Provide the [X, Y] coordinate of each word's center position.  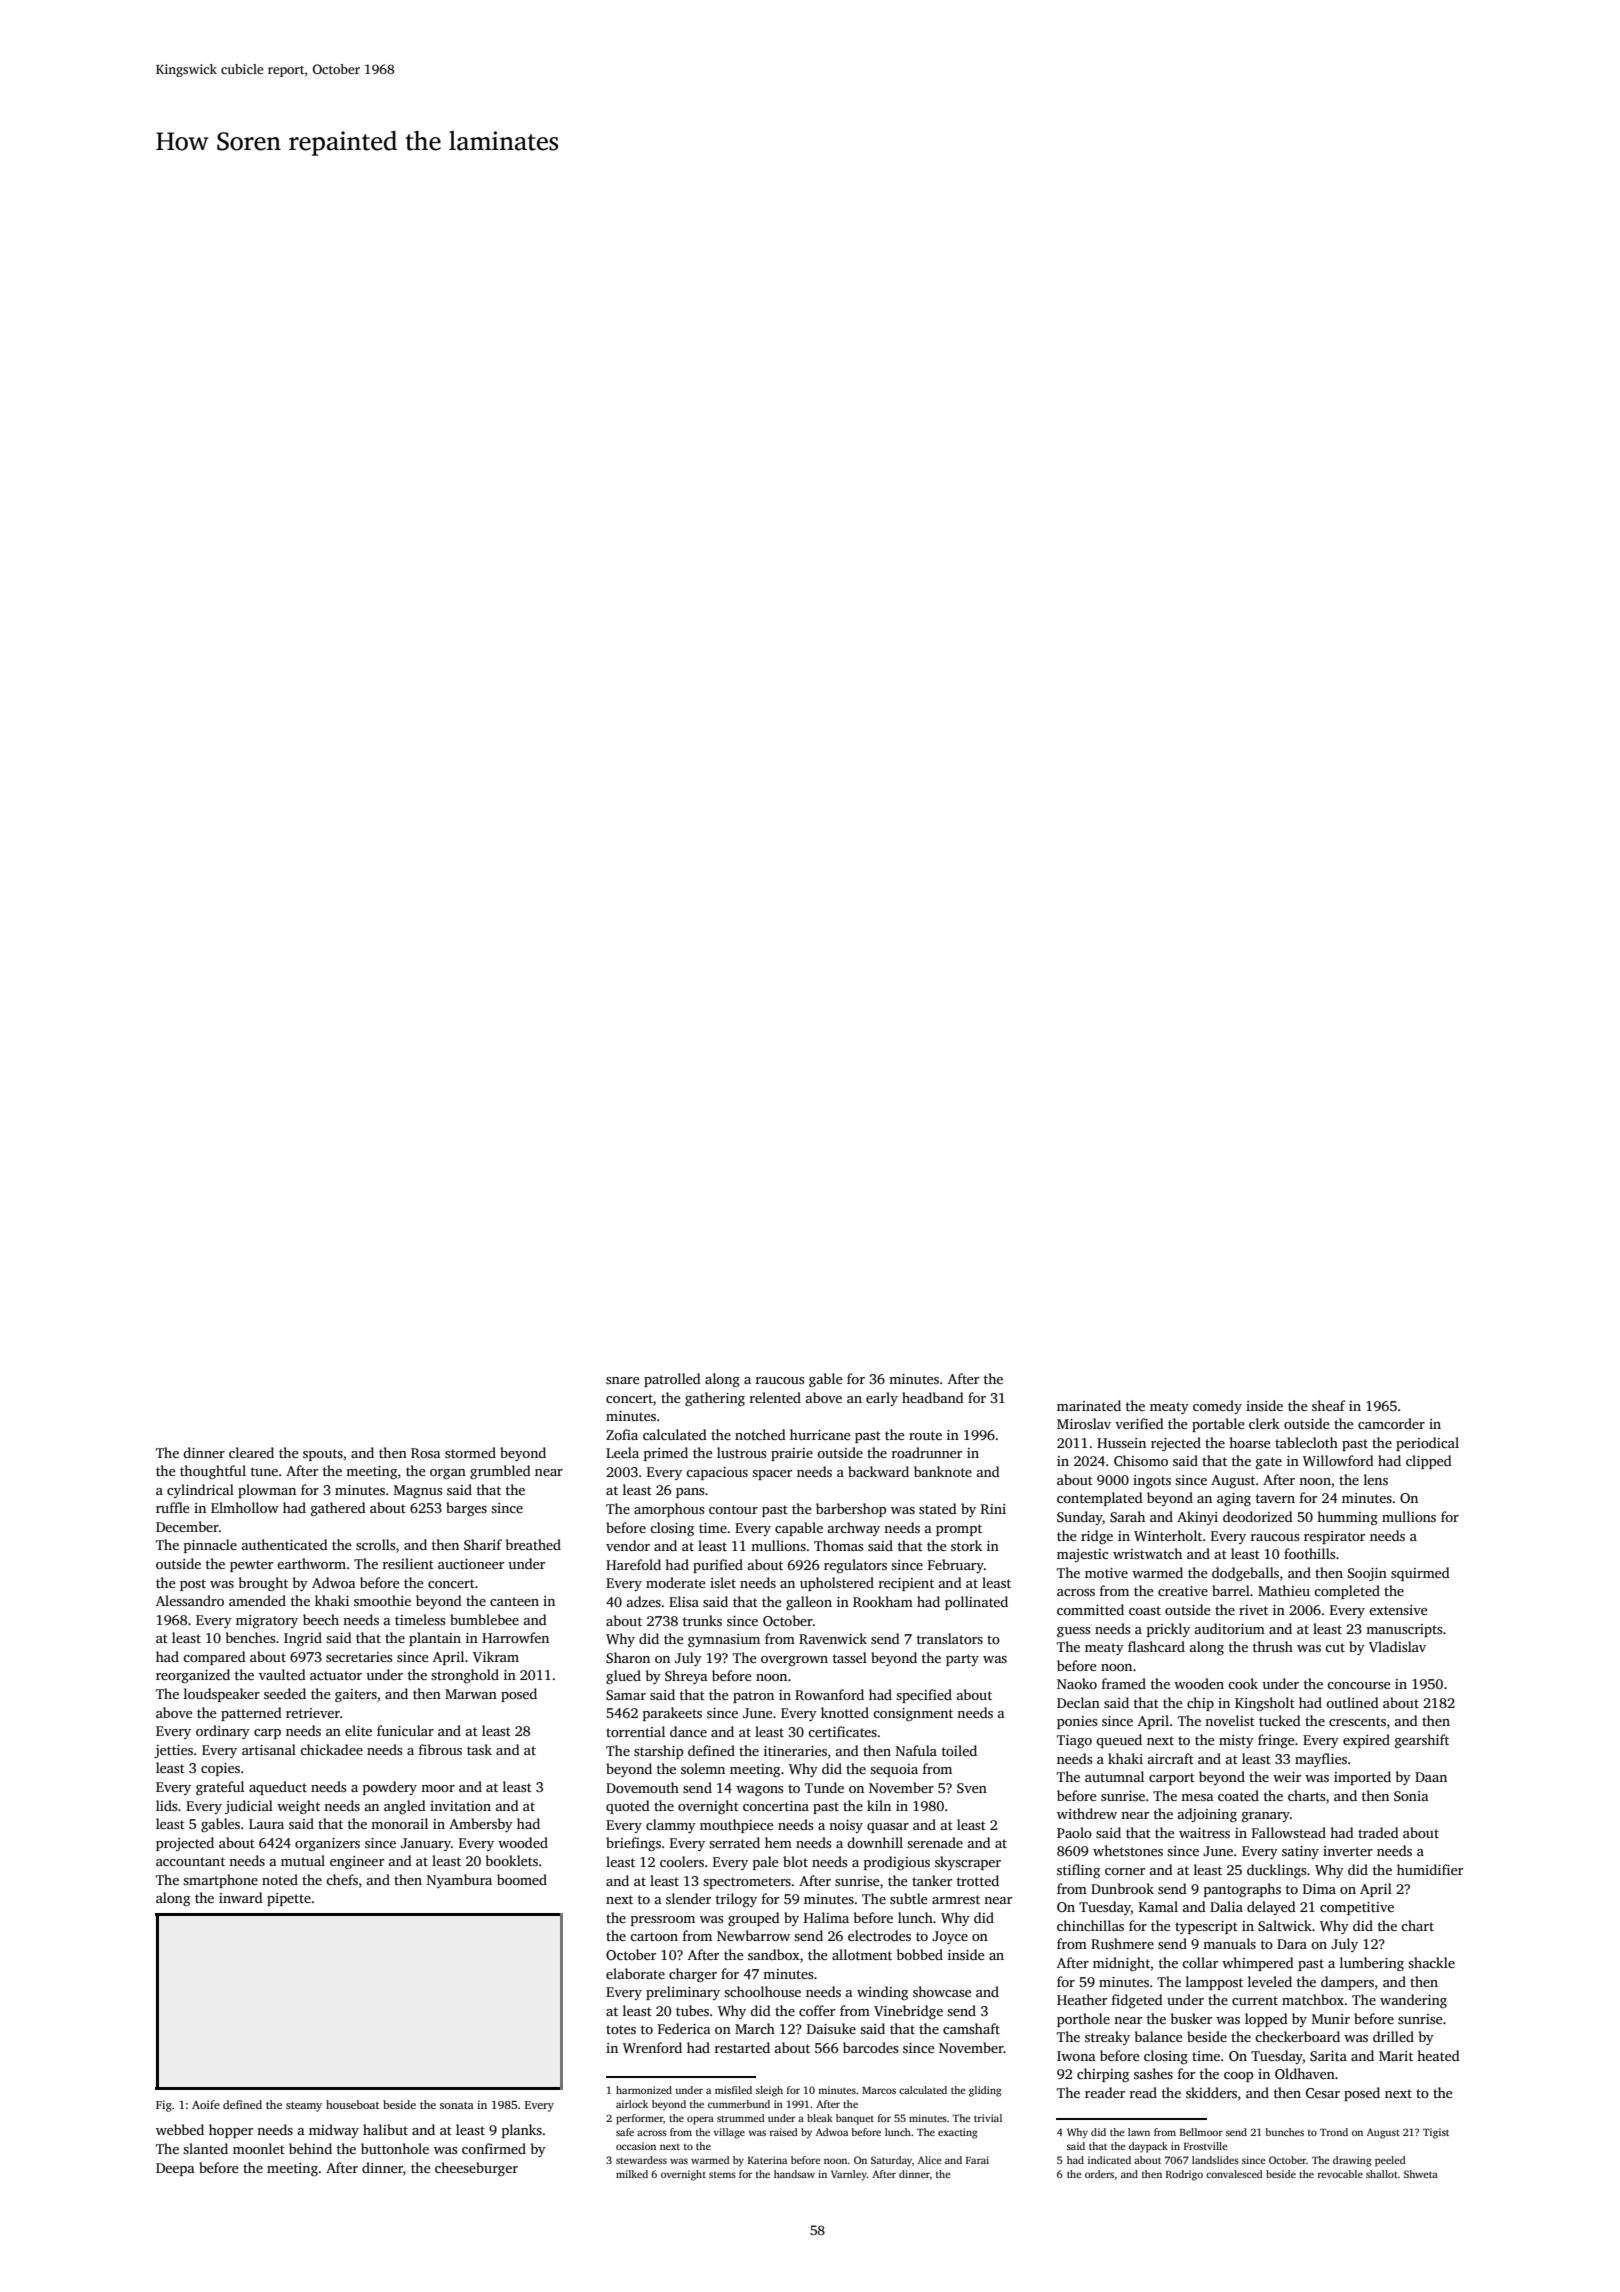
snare [623, 1380]
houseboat [352, 2104]
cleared [251, 1452]
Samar [626, 1695]
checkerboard [1297, 2036]
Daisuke [831, 2028]
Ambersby [481, 1825]
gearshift [1422, 1741]
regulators [855, 1566]
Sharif [483, 1544]
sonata [457, 2105]
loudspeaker [222, 1695]
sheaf [1328, 1405]
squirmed [1420, 1574]
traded [1378, 1832]
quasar [888, 1828]
